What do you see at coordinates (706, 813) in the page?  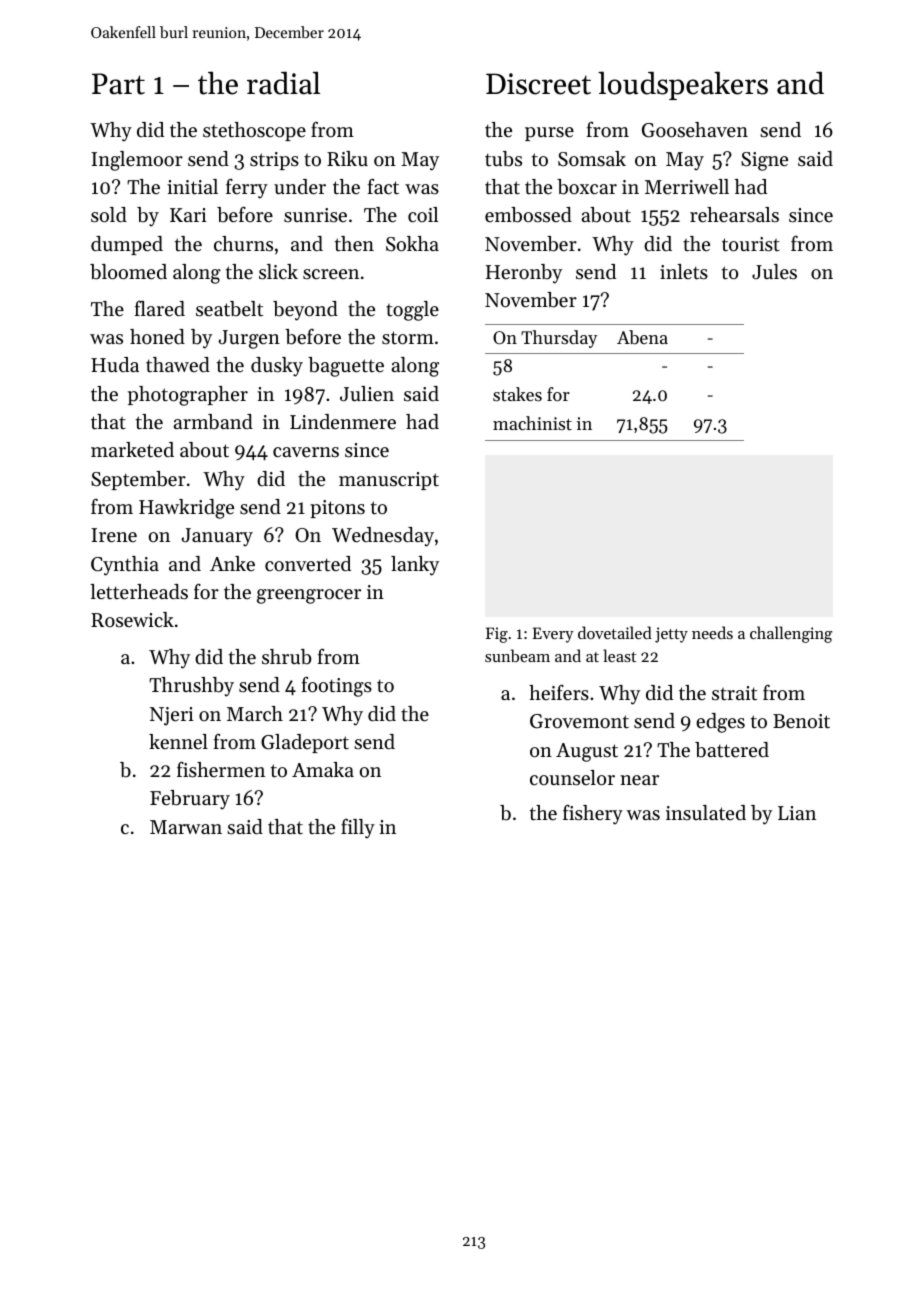 I see `insulated` at bounding box center [706, 813].
